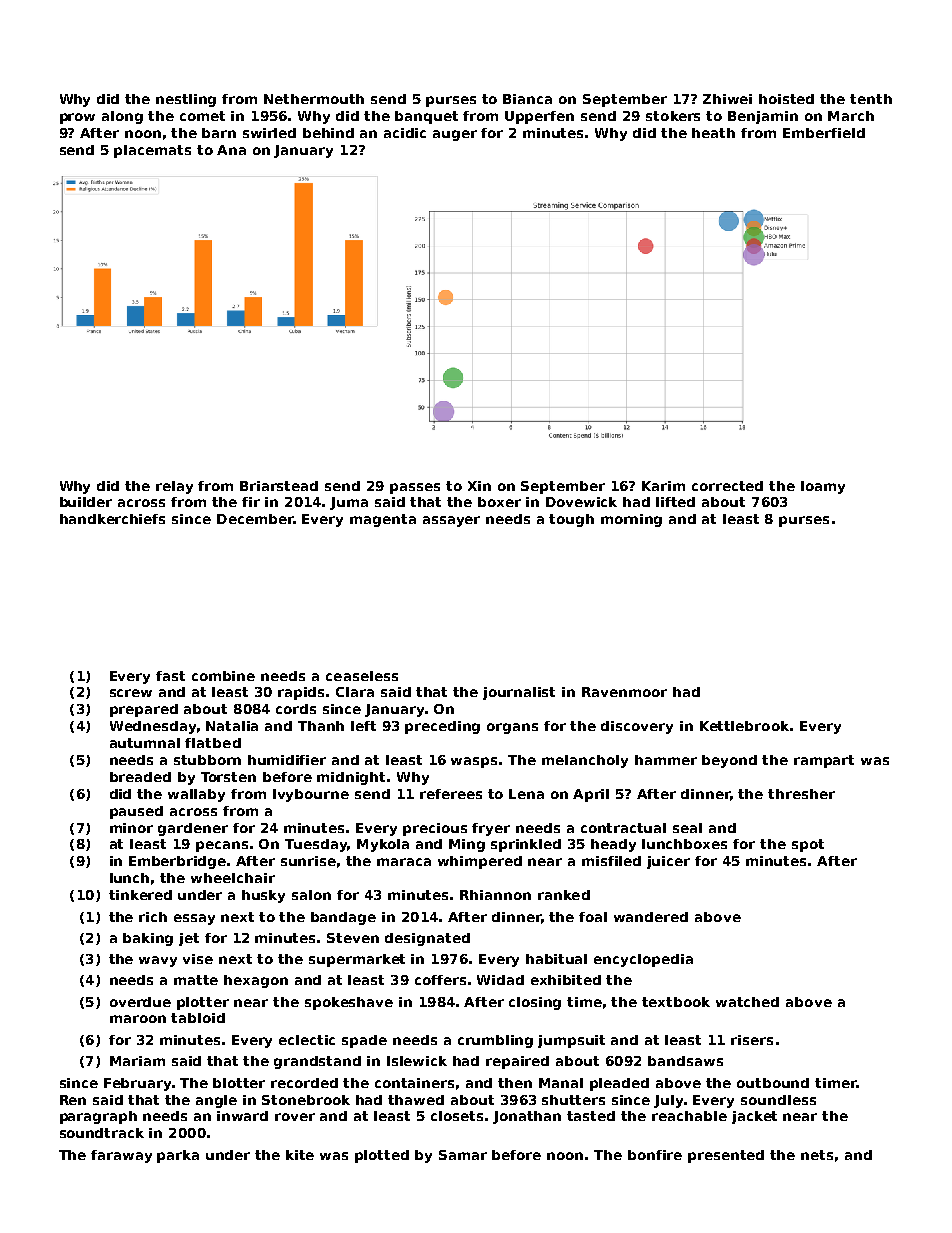 The image size is (952, 1233). What do you see at coordinates (138, 1019) in the image?
I see `maroon` at bounding box center [138, 1019].
